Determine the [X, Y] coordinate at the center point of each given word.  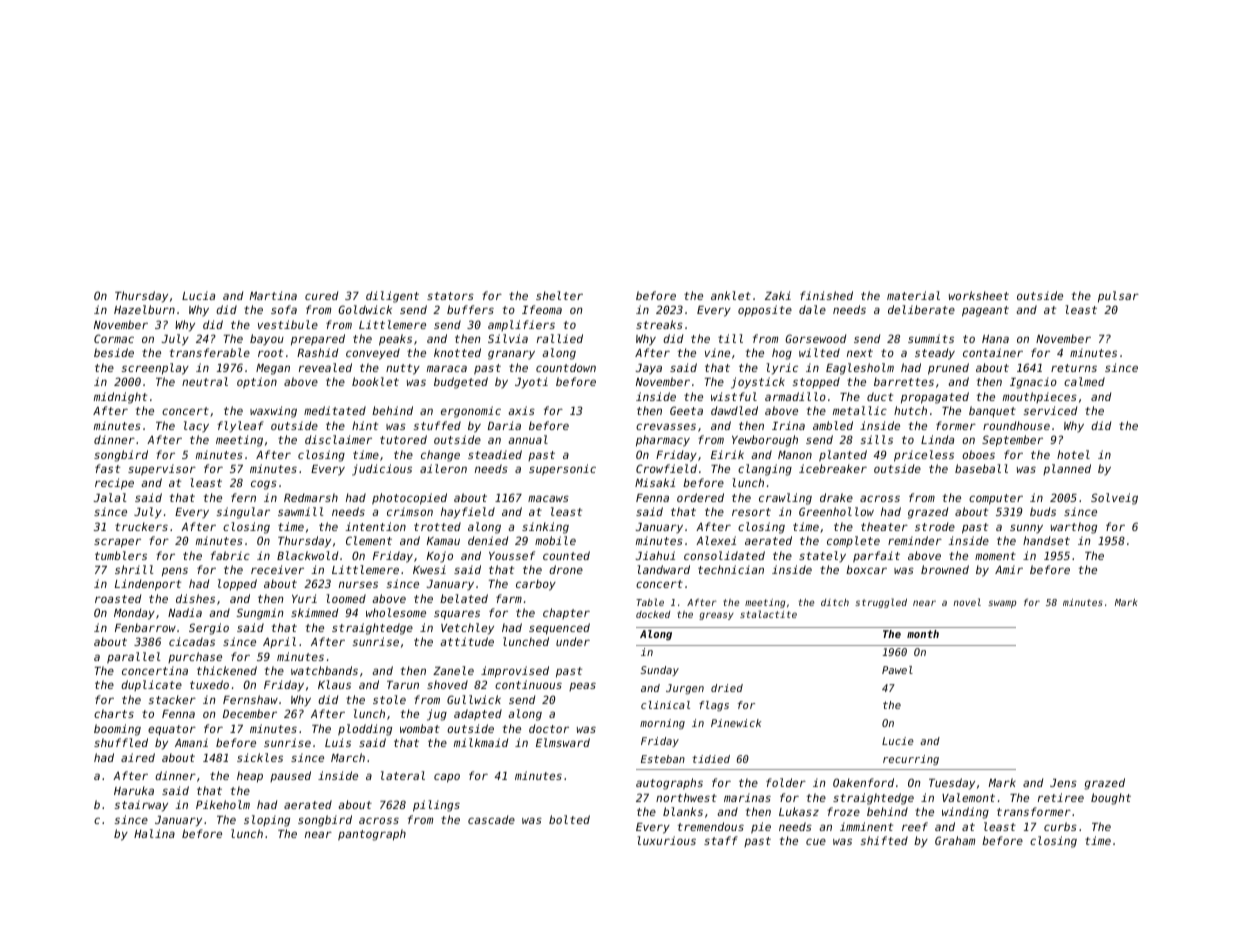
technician [731, 569]
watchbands [324, 670]
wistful [734, 396]
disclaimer [338, 439]
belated [464, 598]
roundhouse [1016, 425]
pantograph [372, 835]
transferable [210, 352]
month [923, 634]
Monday [134, 614]
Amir [1009, 569]
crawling [785, 499]
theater [884, 526]
